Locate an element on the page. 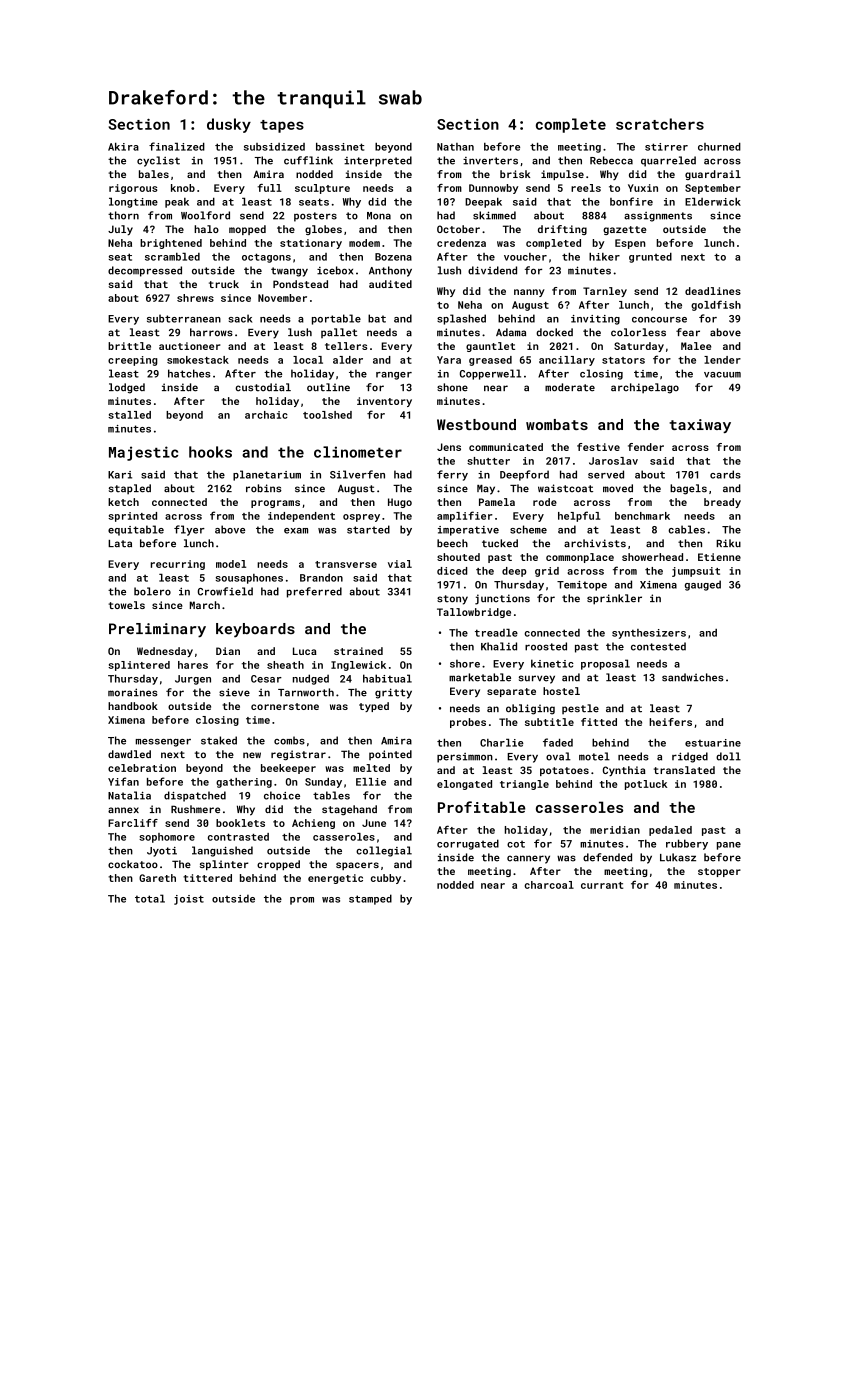 This image has width=849, height=1400. Nathan is located at coordinates (455, 147).
